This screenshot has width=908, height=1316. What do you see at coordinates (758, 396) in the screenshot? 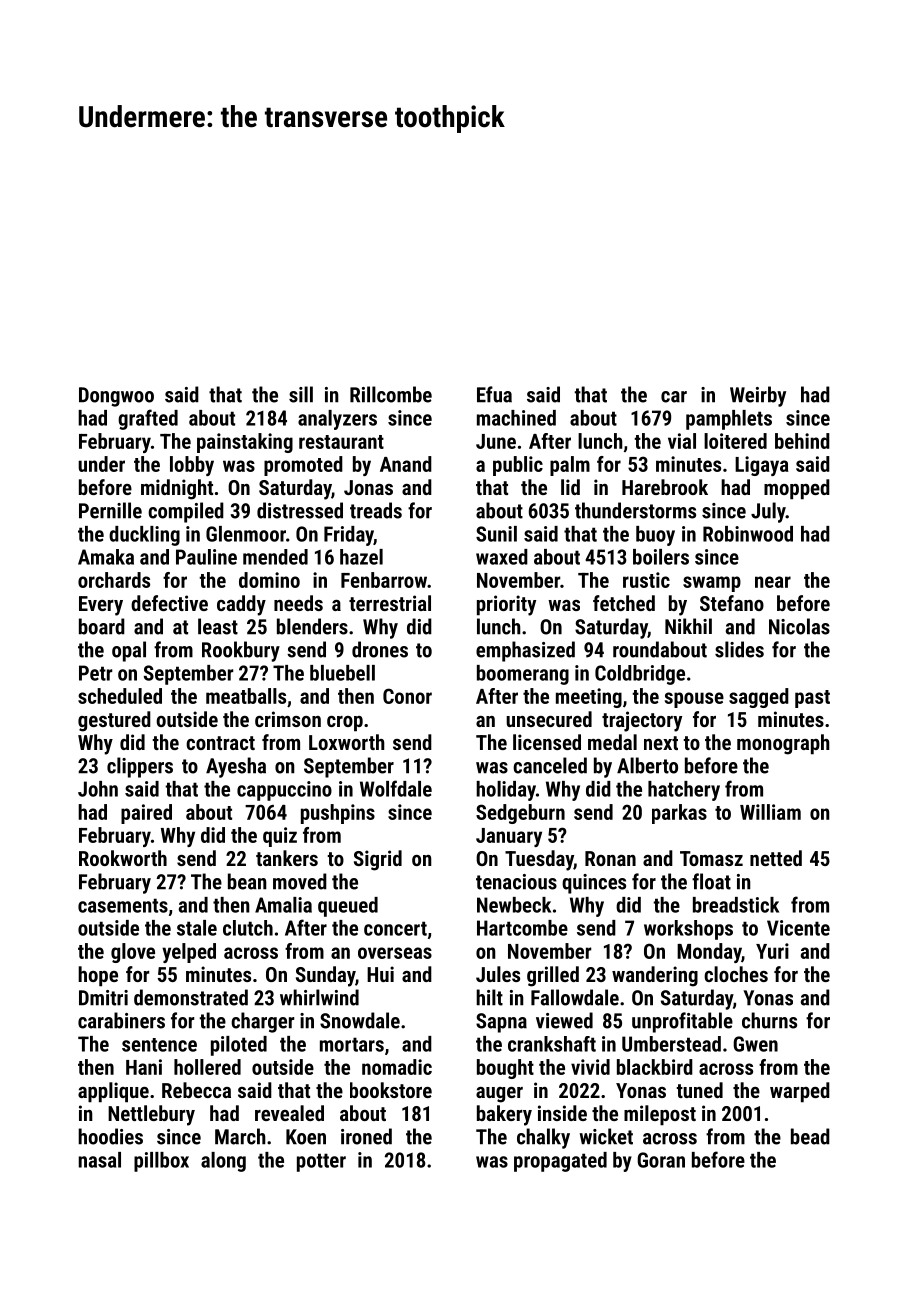
I see `Weirby` at bounding box center [758, 396].
